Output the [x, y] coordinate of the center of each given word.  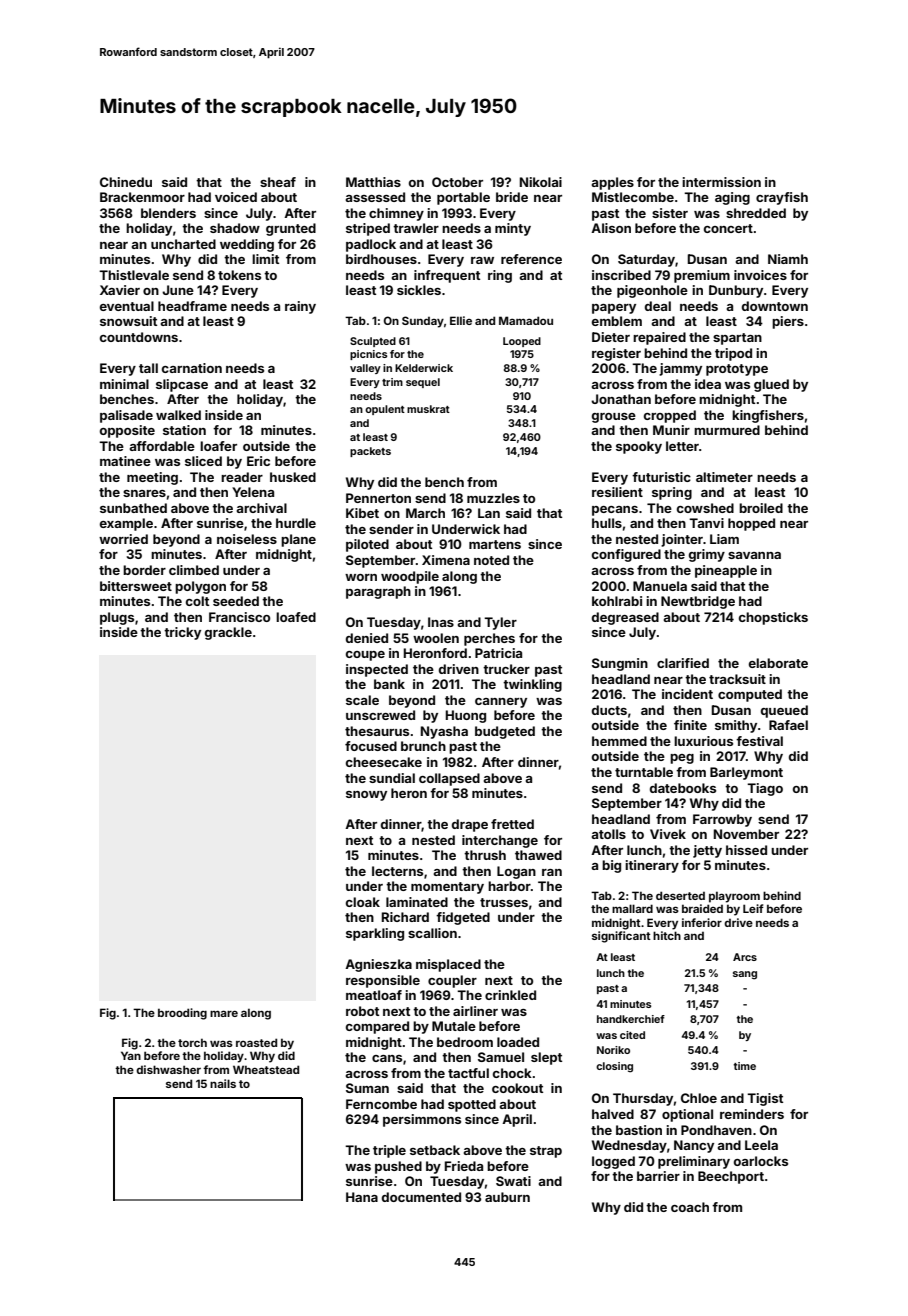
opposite [127, 431]
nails [223, 1083]
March [425, 513]
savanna [754, 555]
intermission [721, 182]
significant [621, 937]
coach [690, 1207]
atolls [608, 834]
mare [224, 1013]
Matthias [373, 182]
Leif [753, 908]
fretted [512, 824]
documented [421, 1197]
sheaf [278, 182]
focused [371, 746]
